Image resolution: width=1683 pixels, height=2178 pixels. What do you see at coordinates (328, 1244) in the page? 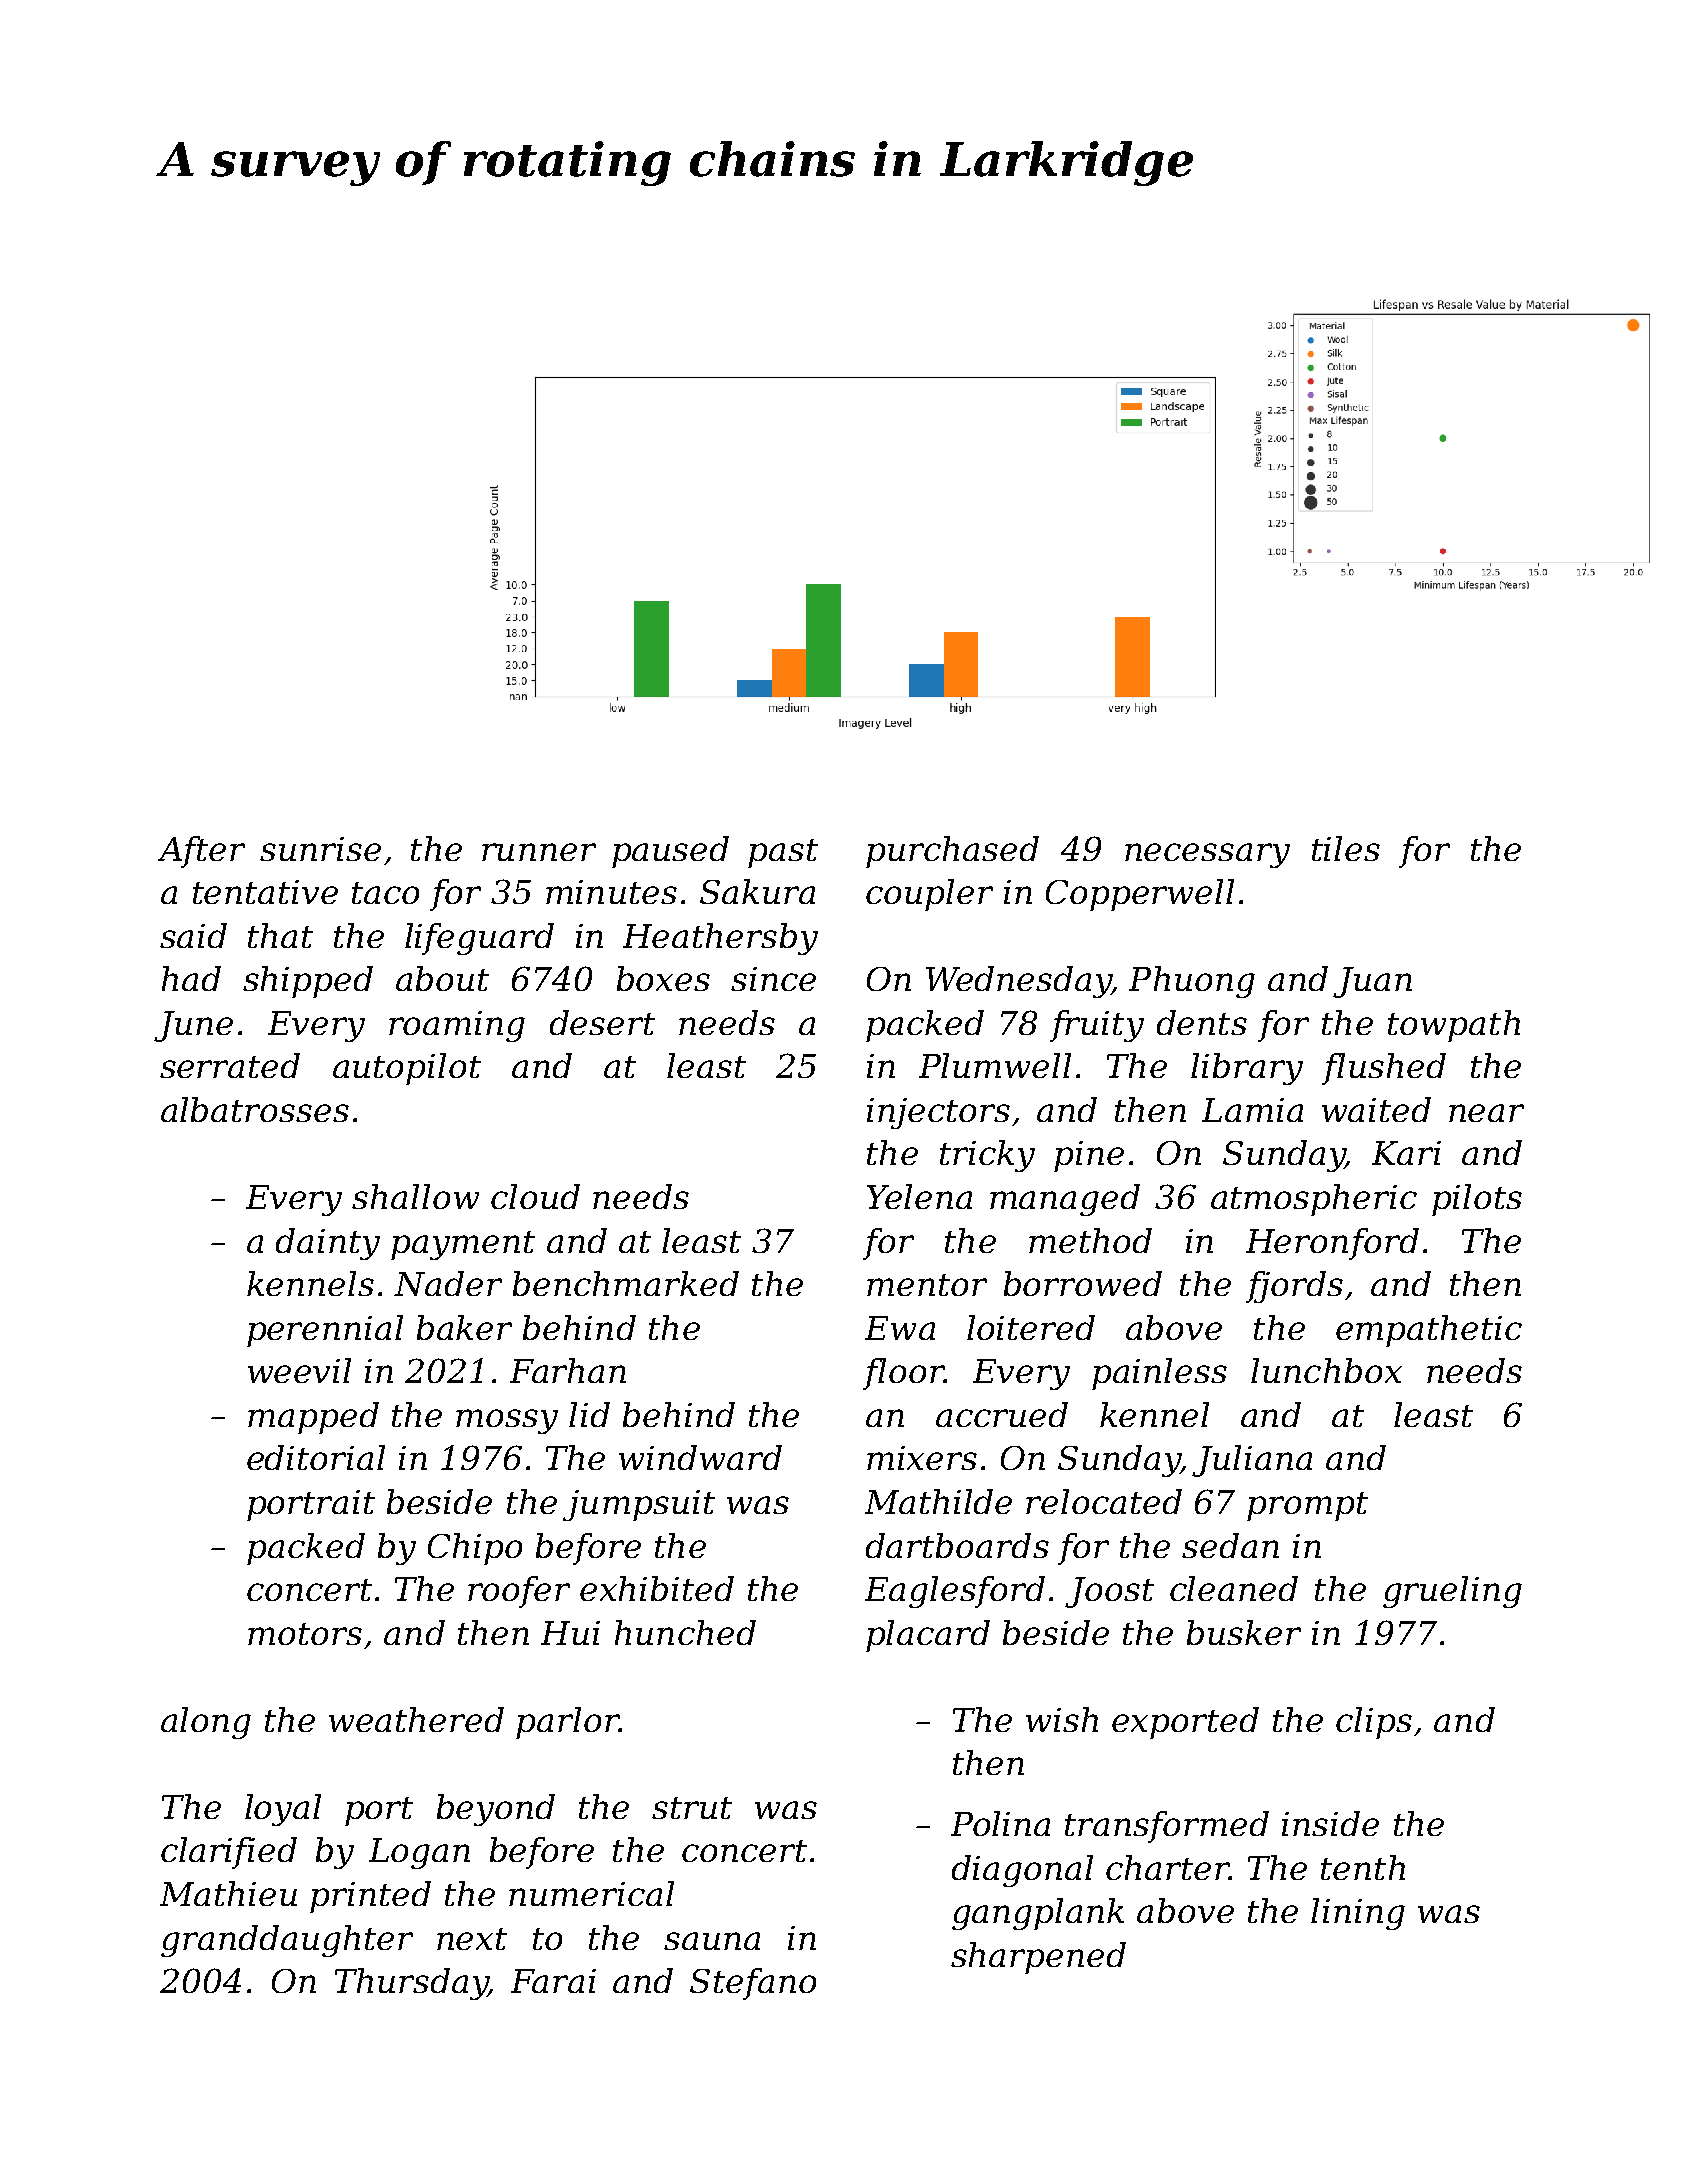
I see `dainty` at bounding box center [328, 1244].
